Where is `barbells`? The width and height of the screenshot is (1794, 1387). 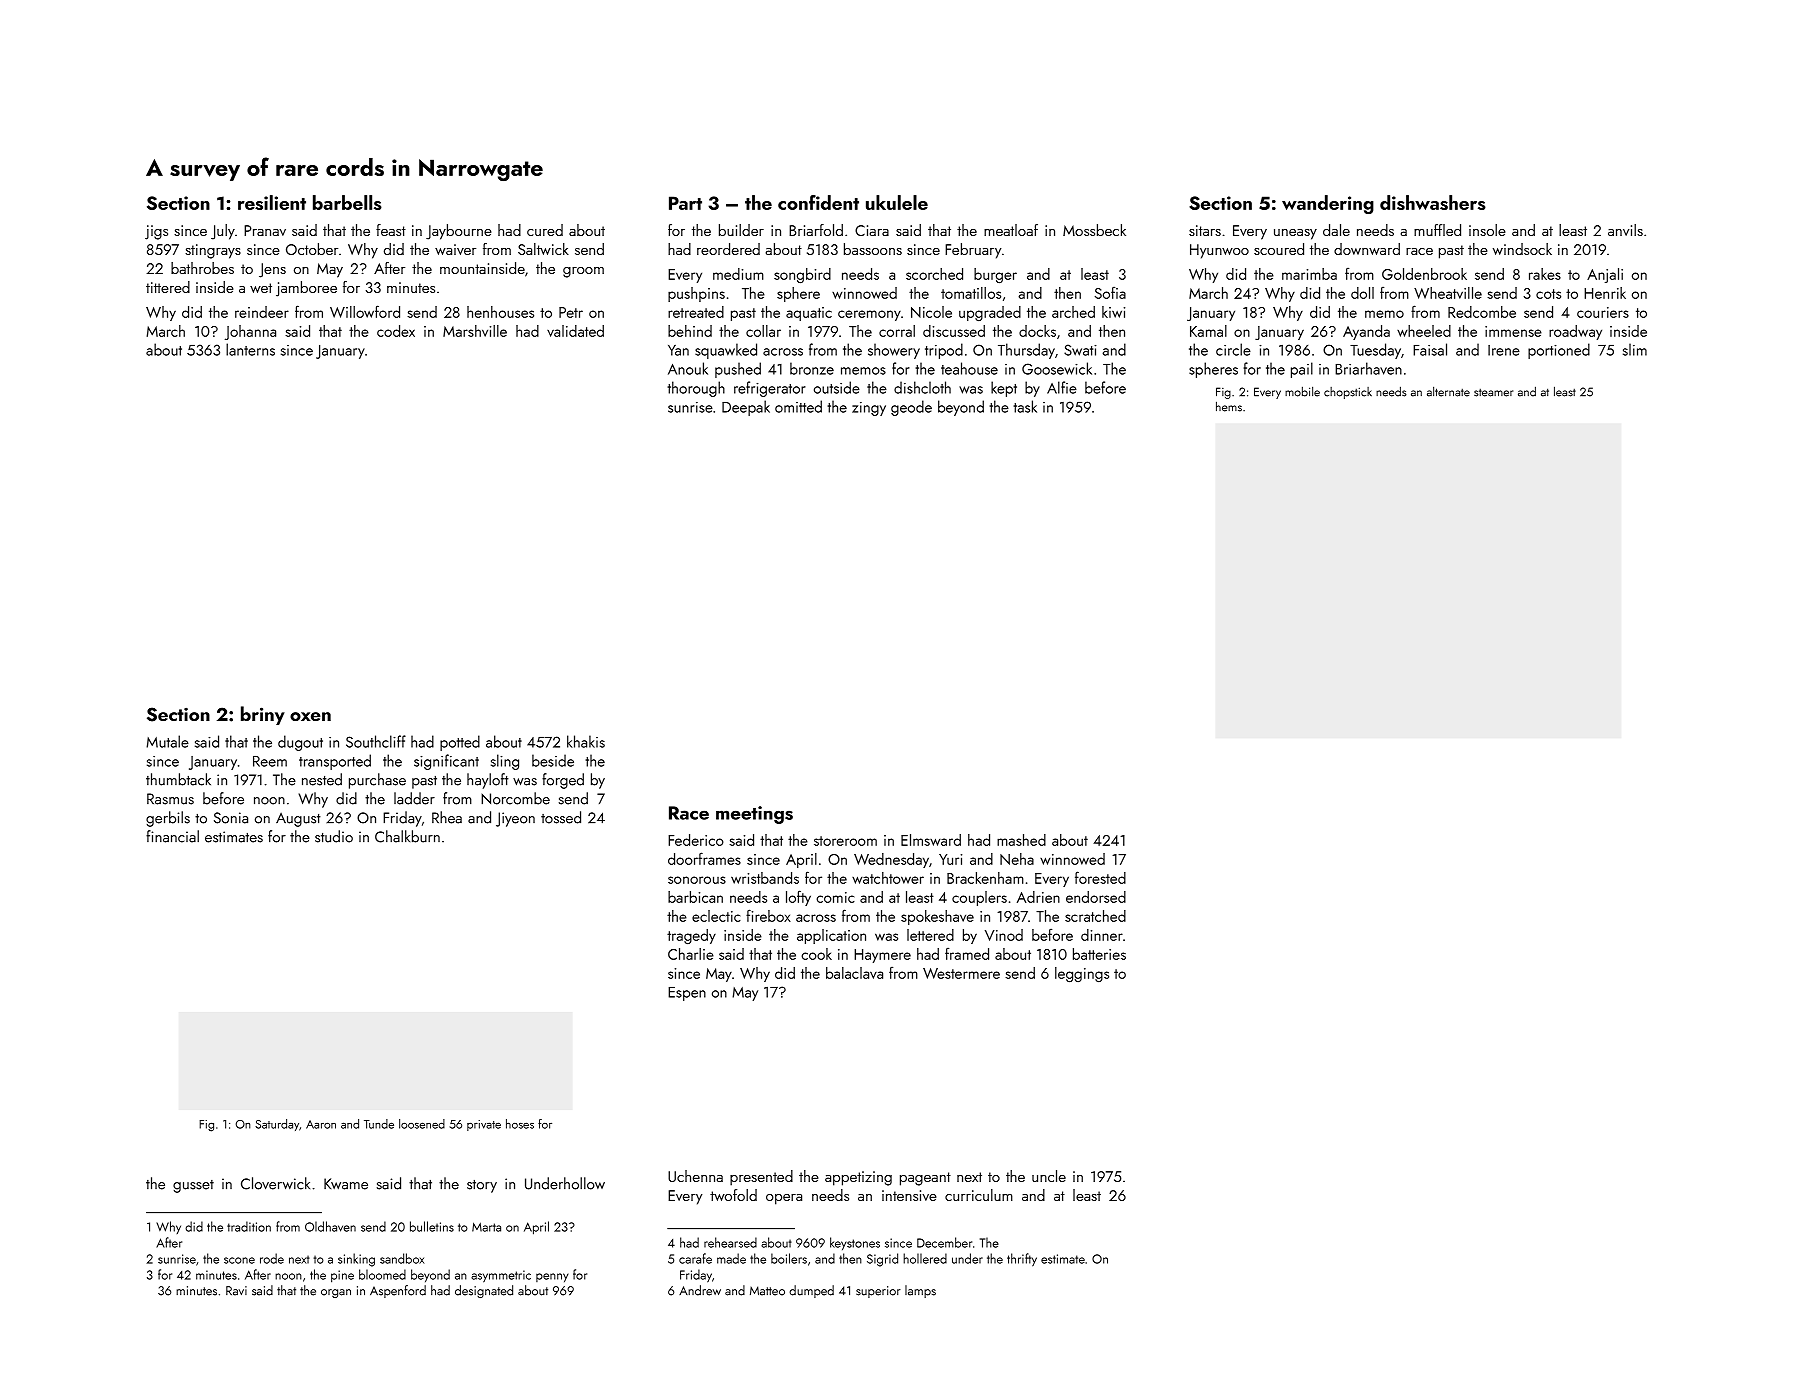
barbells is located at coordinates (347, 202).
